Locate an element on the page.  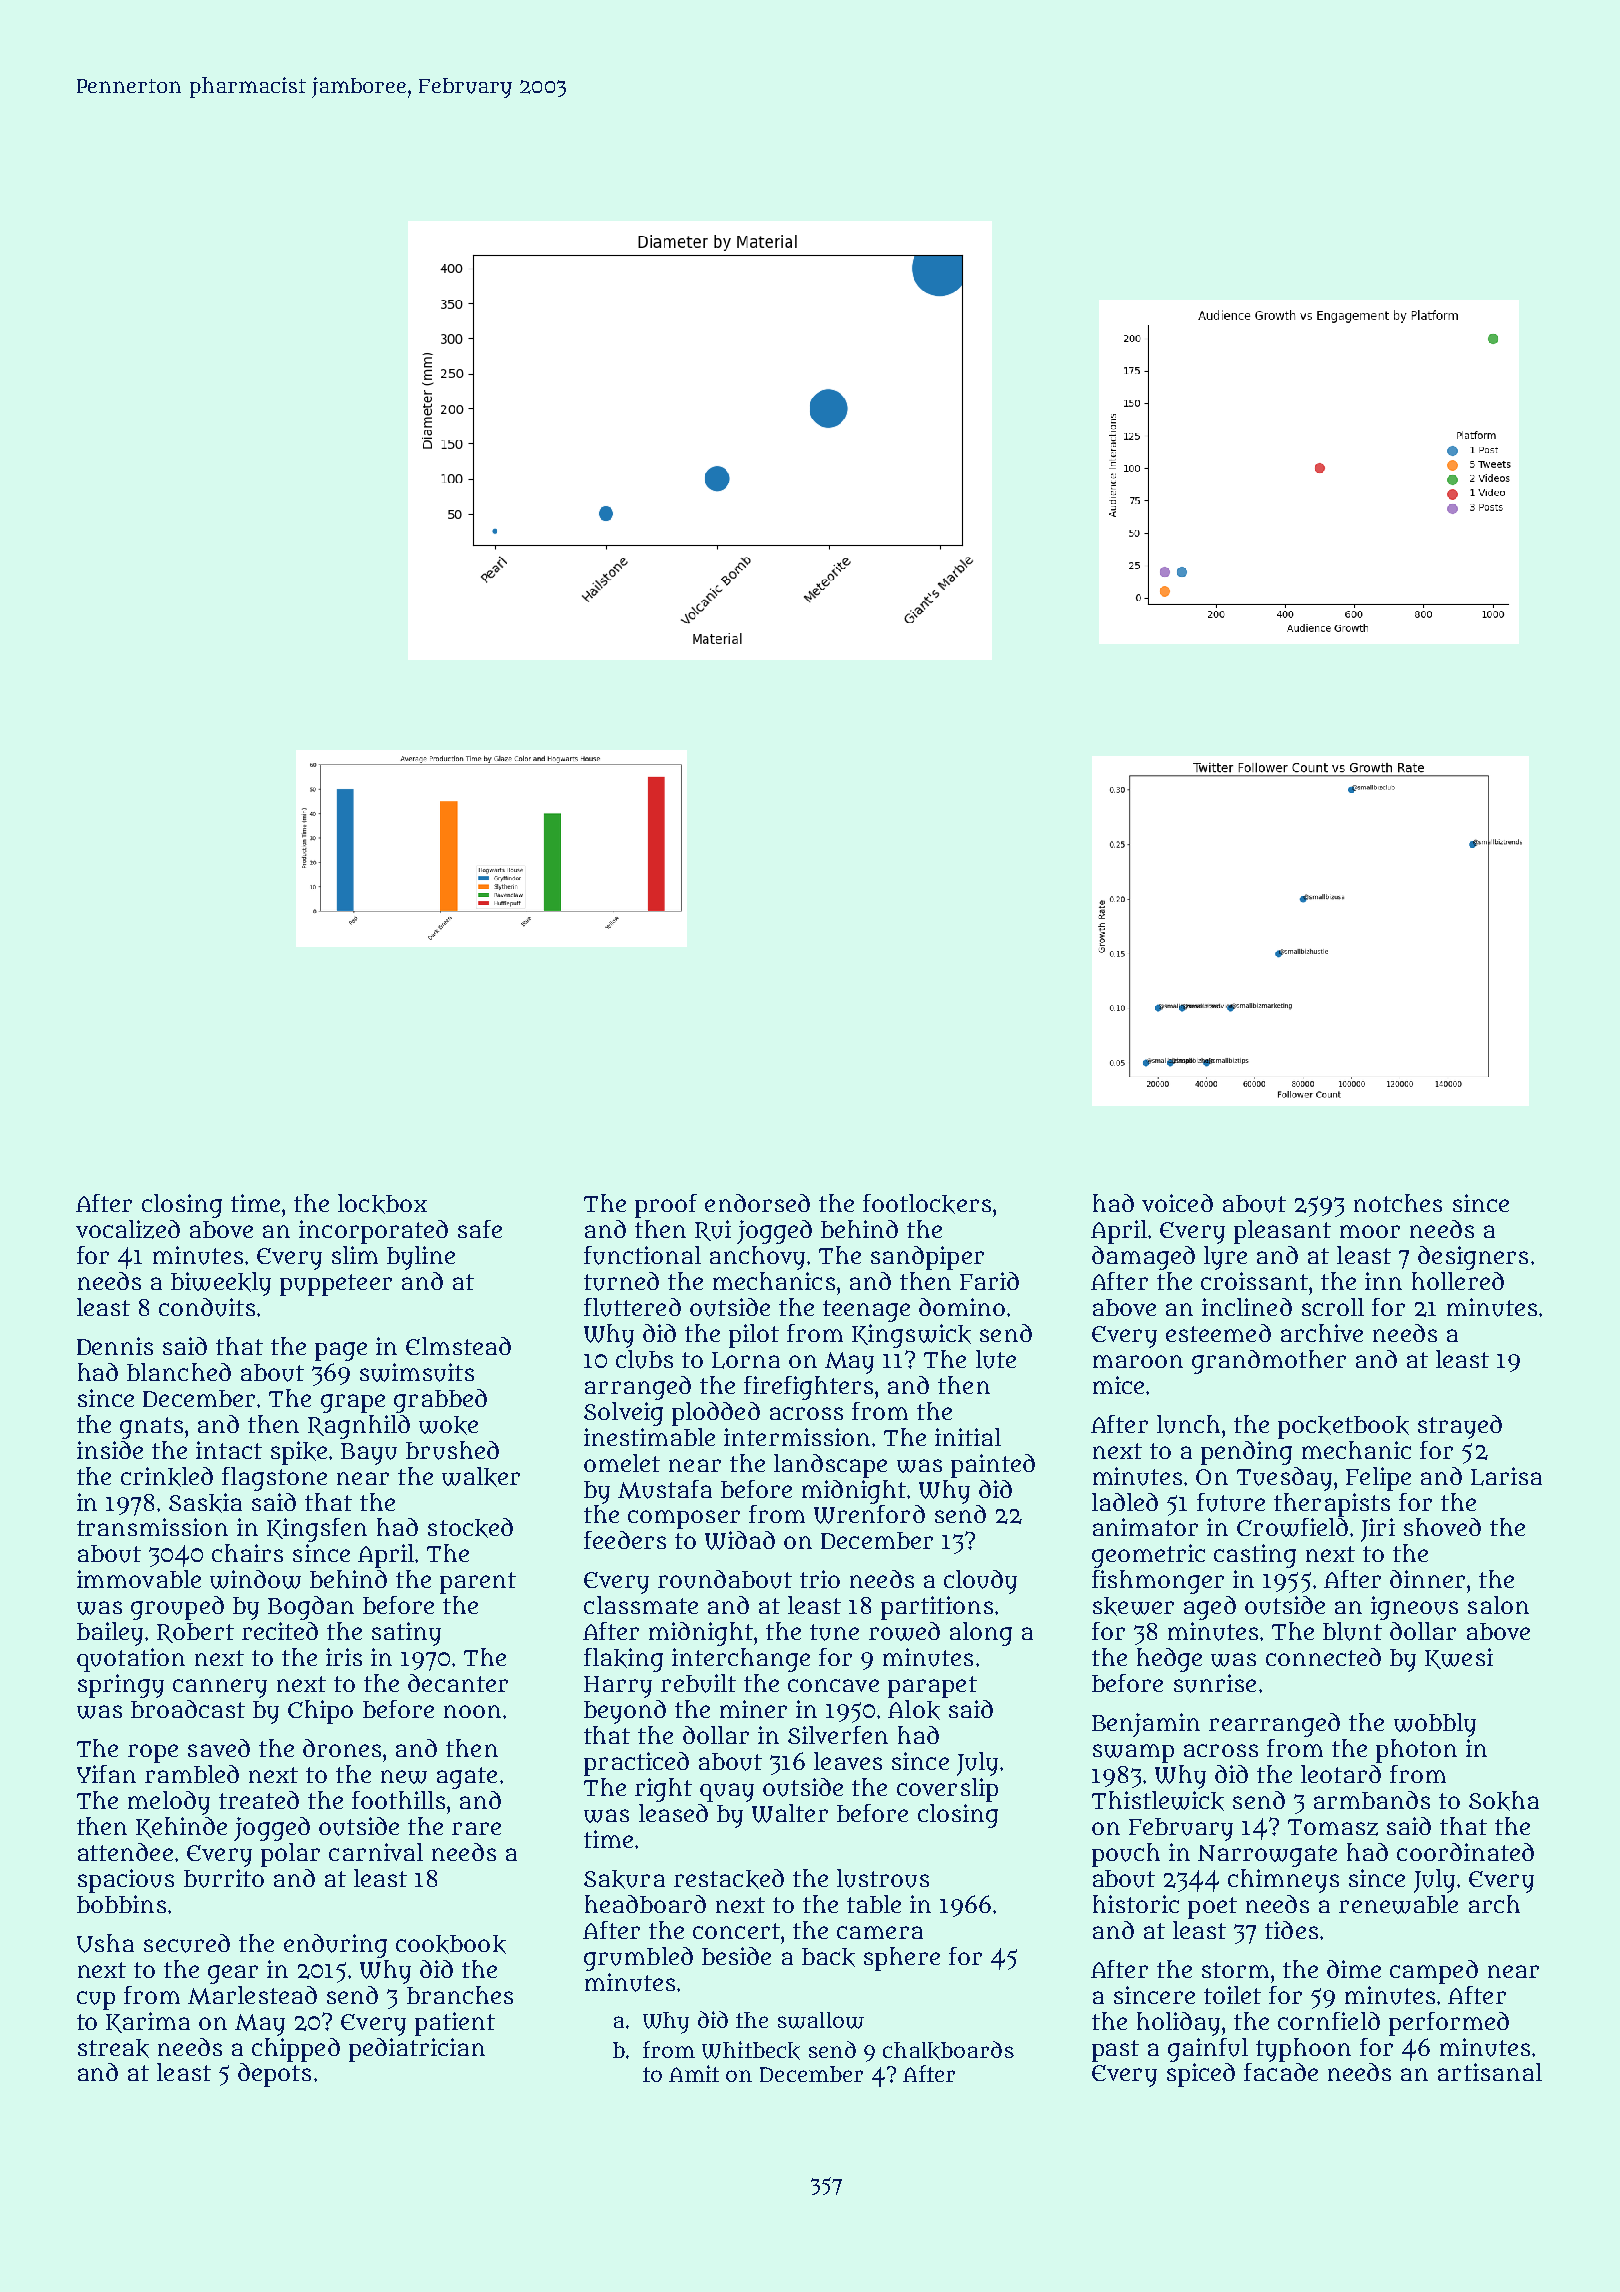
slim is located at coordinates (355, 1255).
